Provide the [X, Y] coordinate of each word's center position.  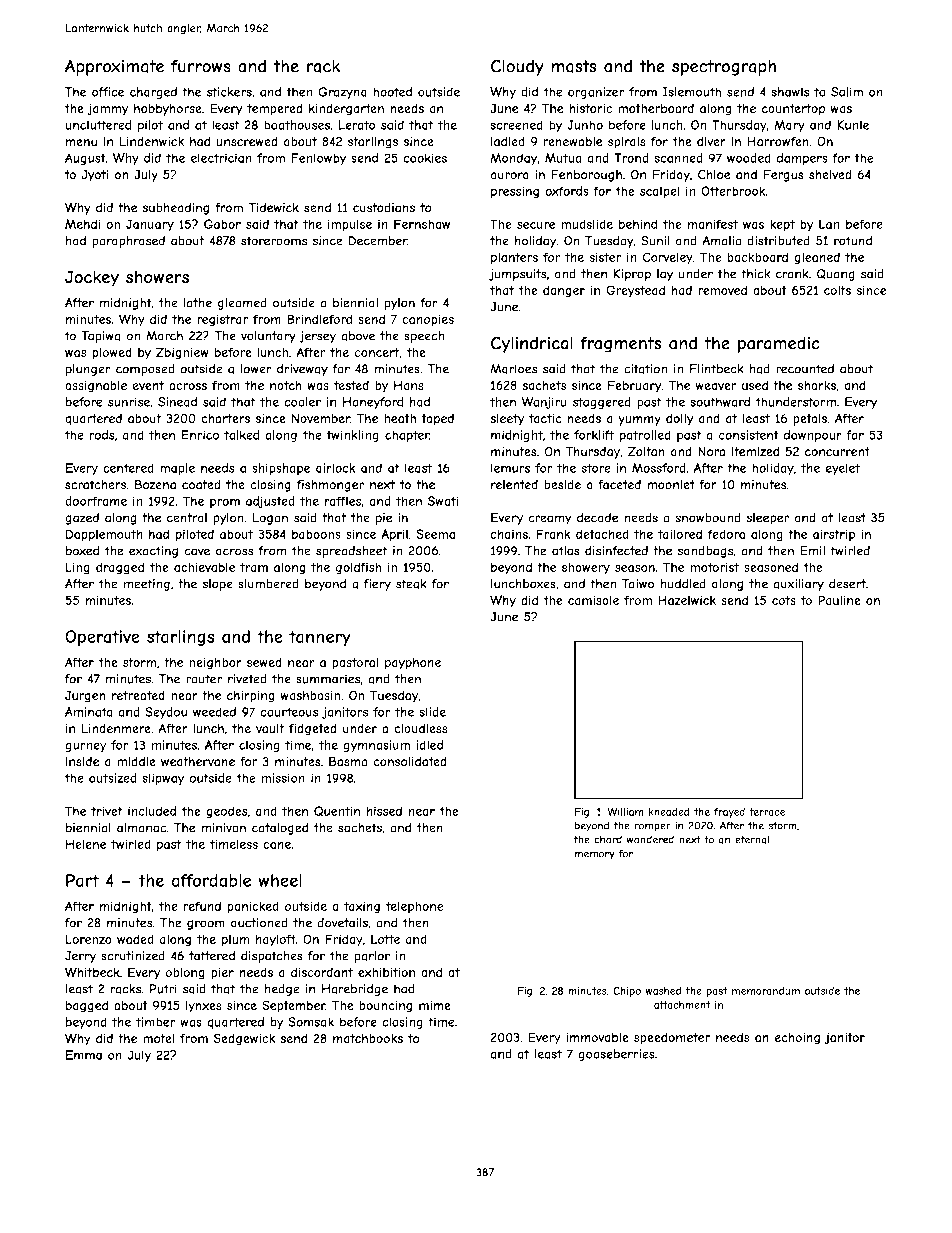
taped [437, 420]
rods [102, 435]
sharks [817, 385]
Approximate [114, 67]
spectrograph [724, 68]
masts [574, 66]
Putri [163, 989]
